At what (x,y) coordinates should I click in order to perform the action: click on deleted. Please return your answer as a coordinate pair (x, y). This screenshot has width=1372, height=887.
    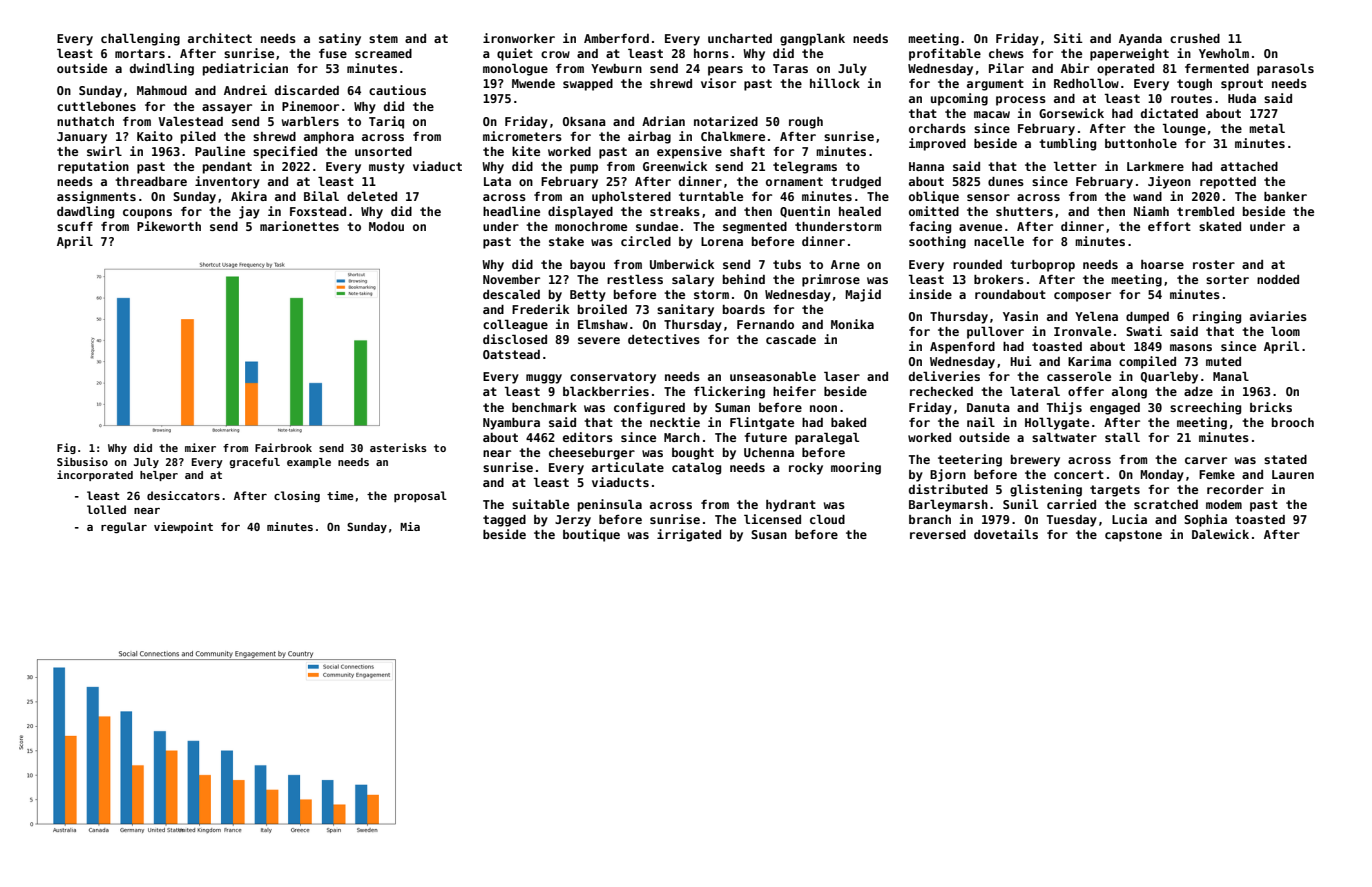
    Looking at the image, I should click on (372, 196).
